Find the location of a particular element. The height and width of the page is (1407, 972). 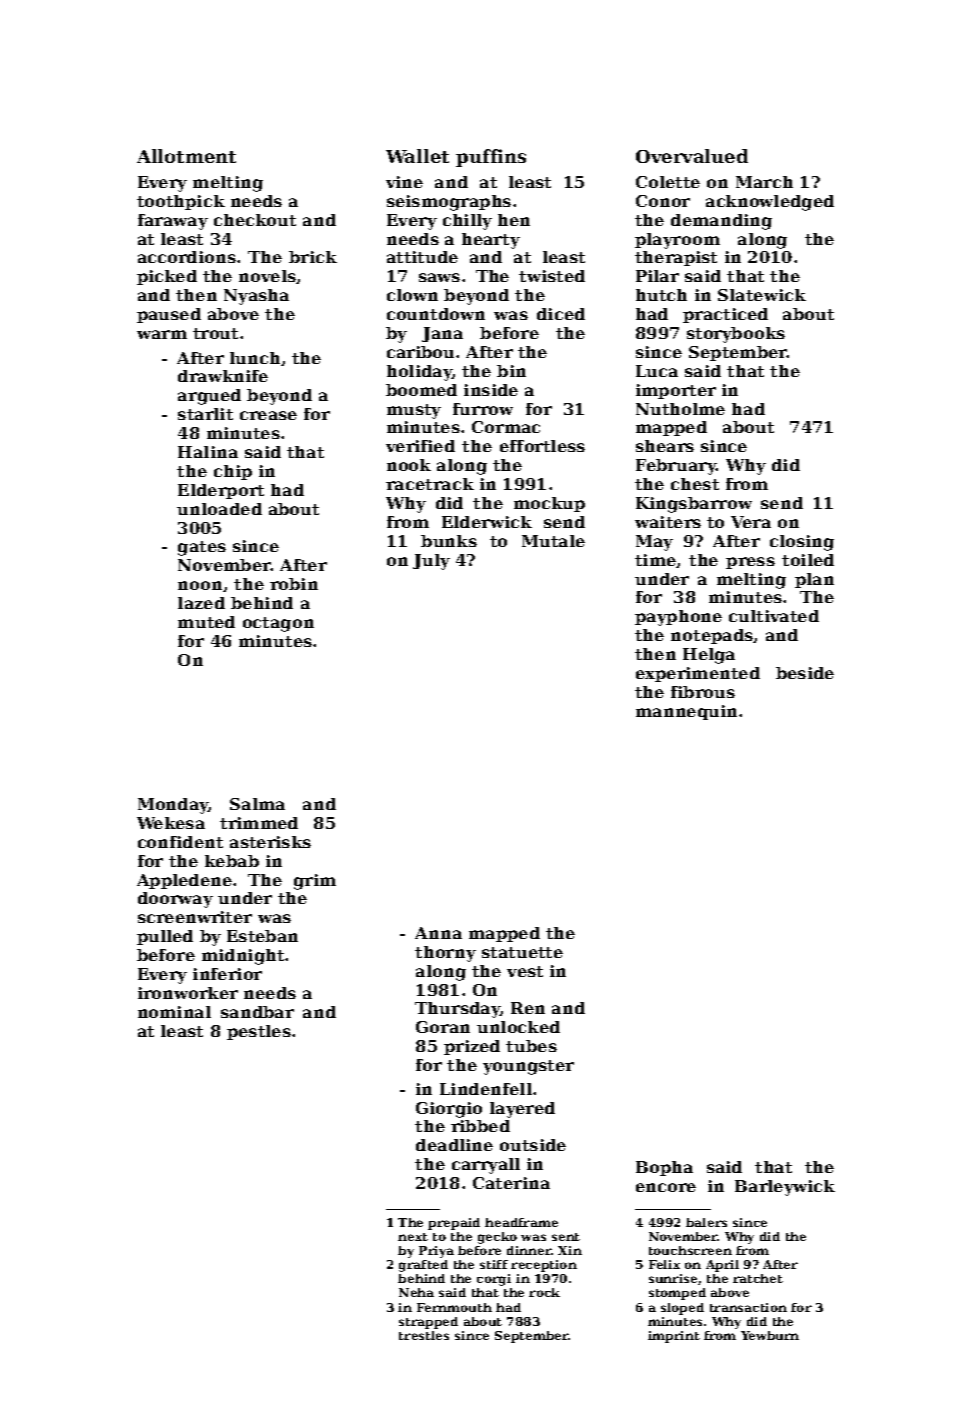

statuette is located at coordinates (522, 952).
